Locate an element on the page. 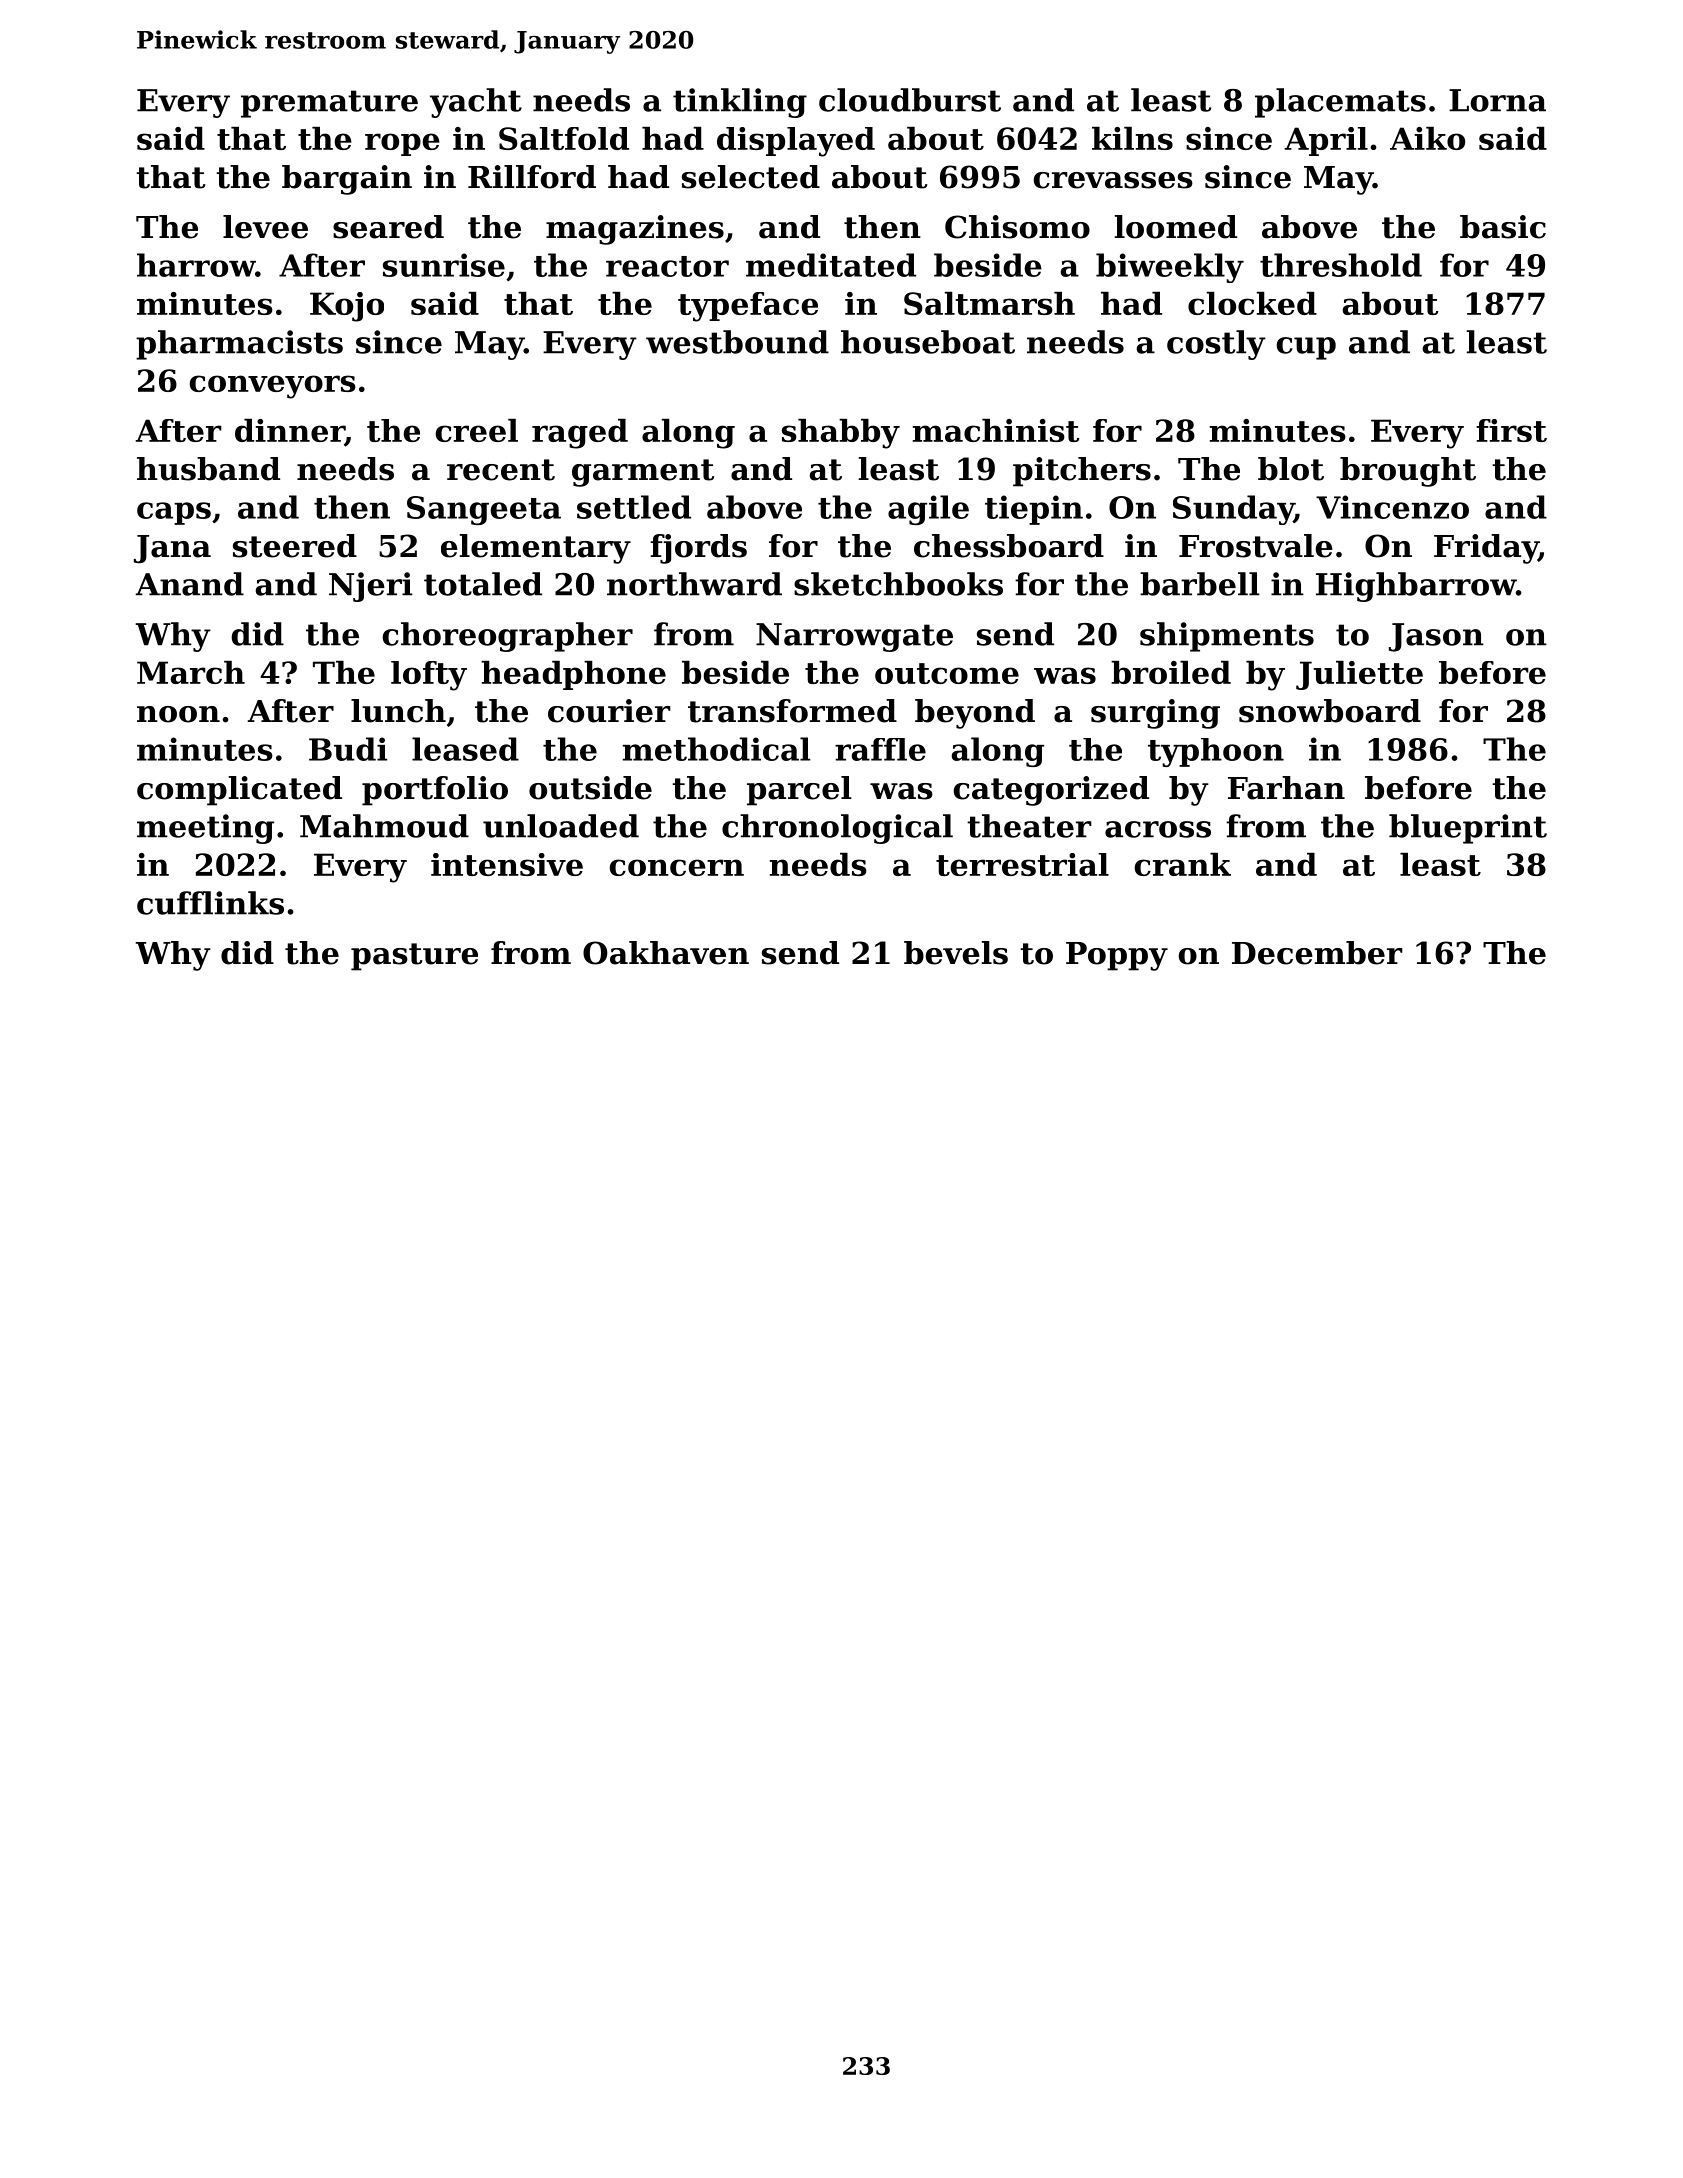 The width and height of the document is (1683, 2178). yacht is located at coordinates (476, 103).
